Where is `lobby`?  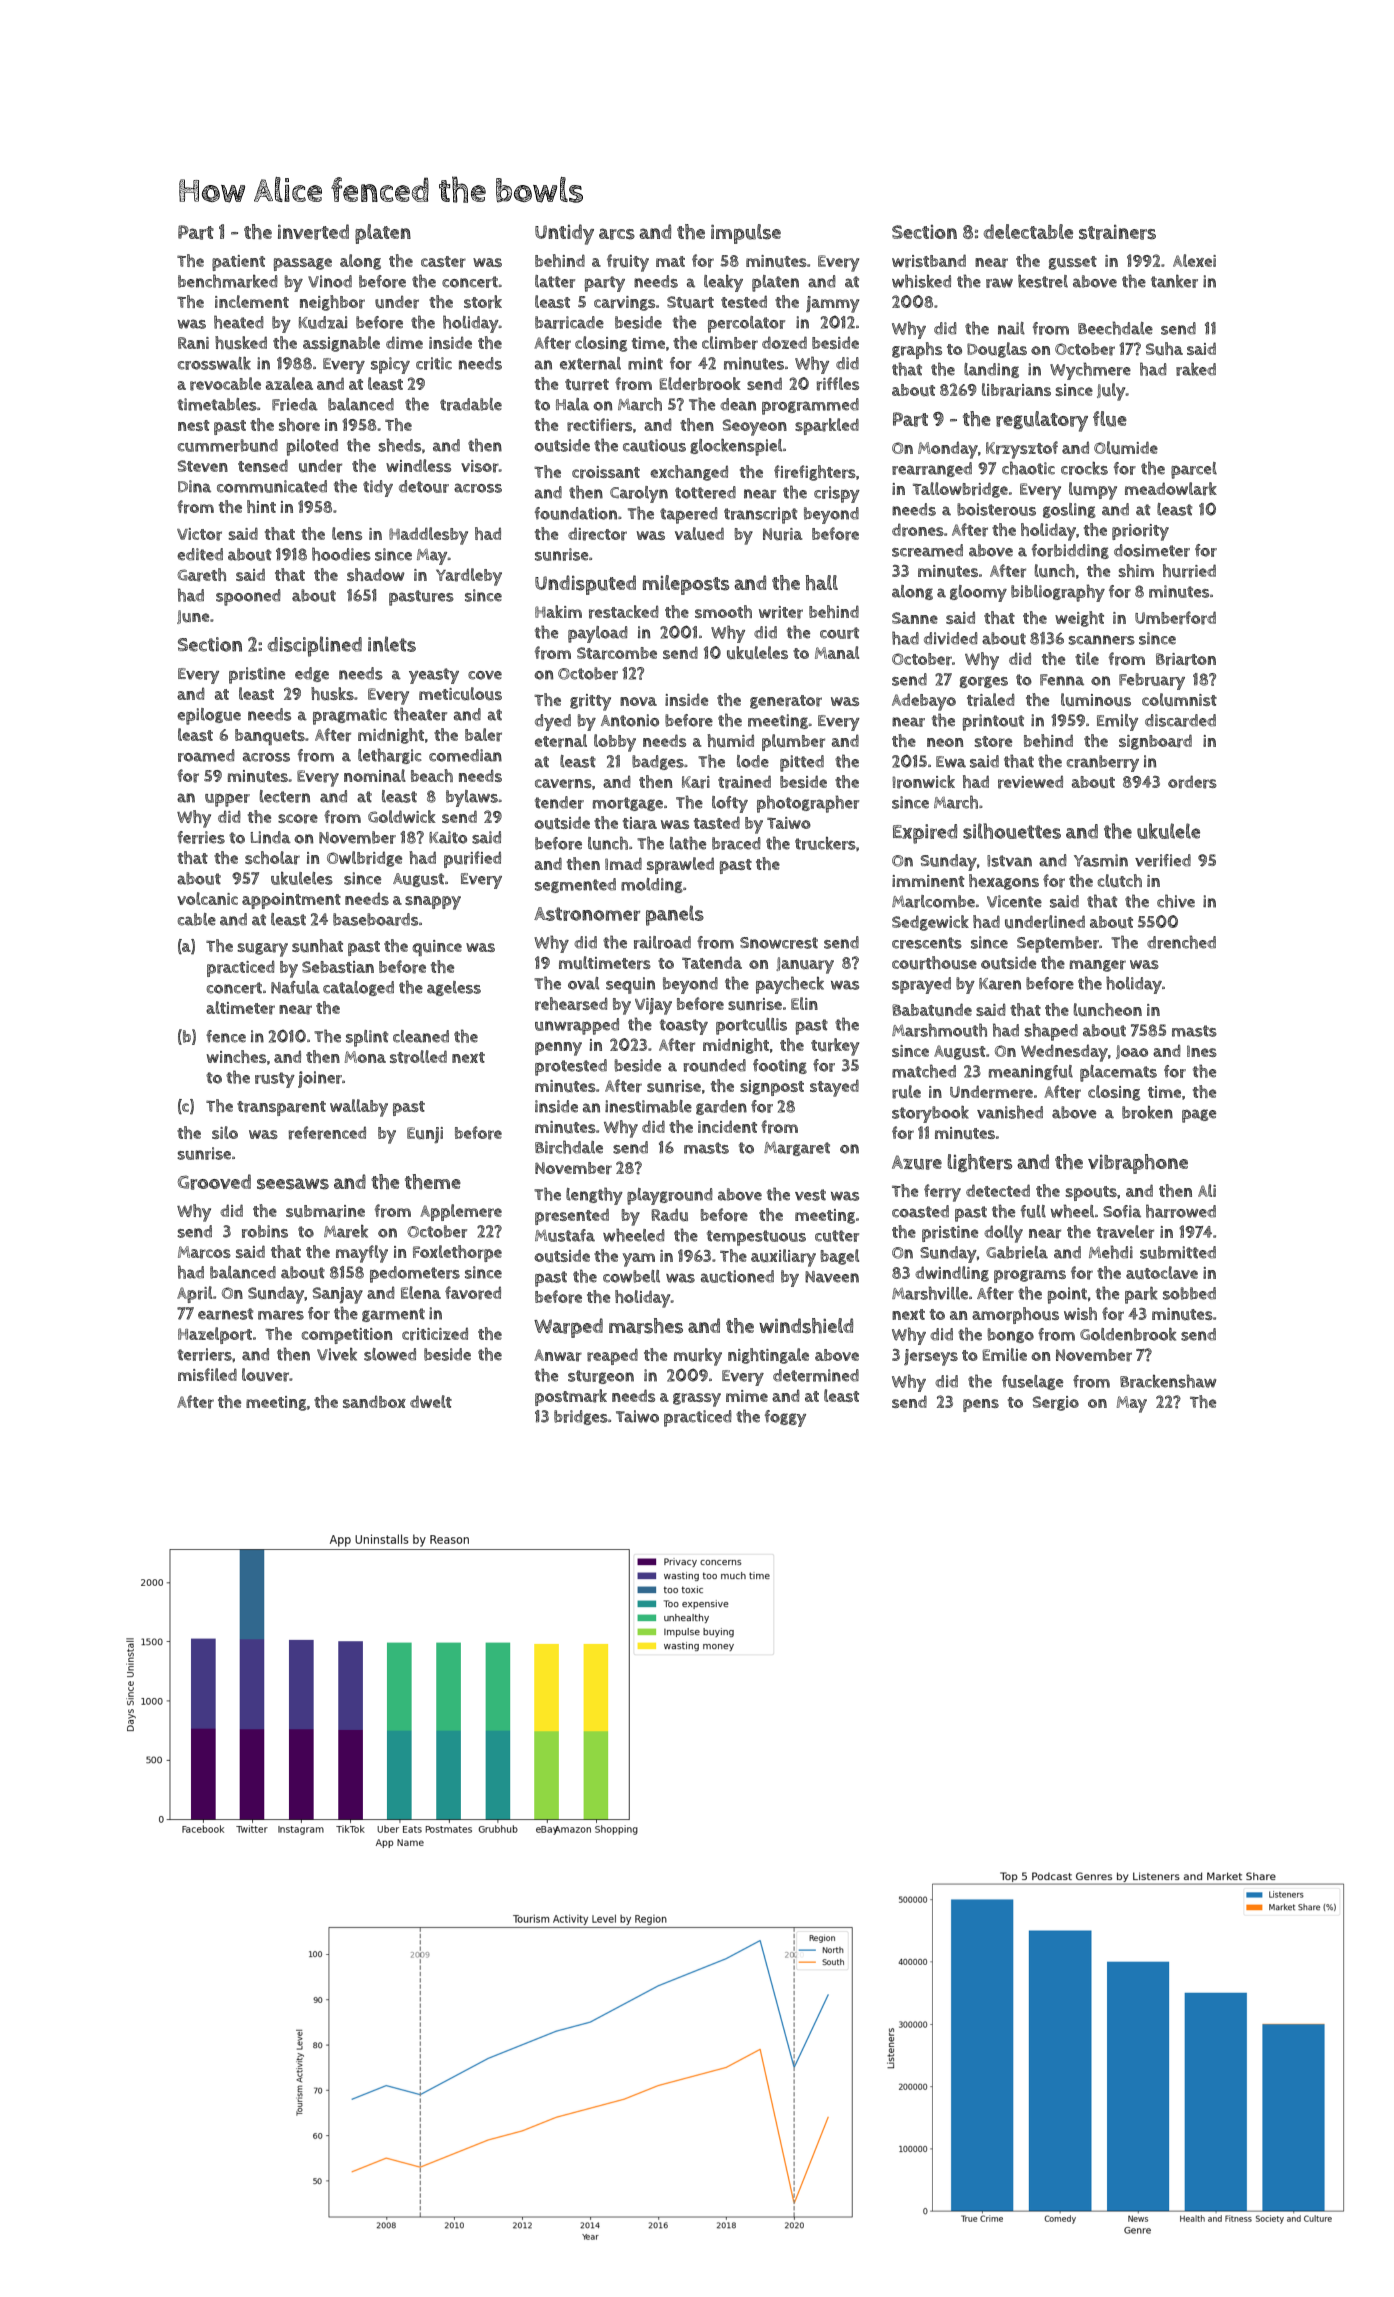
lobby is located at coordinates (615, 743).
